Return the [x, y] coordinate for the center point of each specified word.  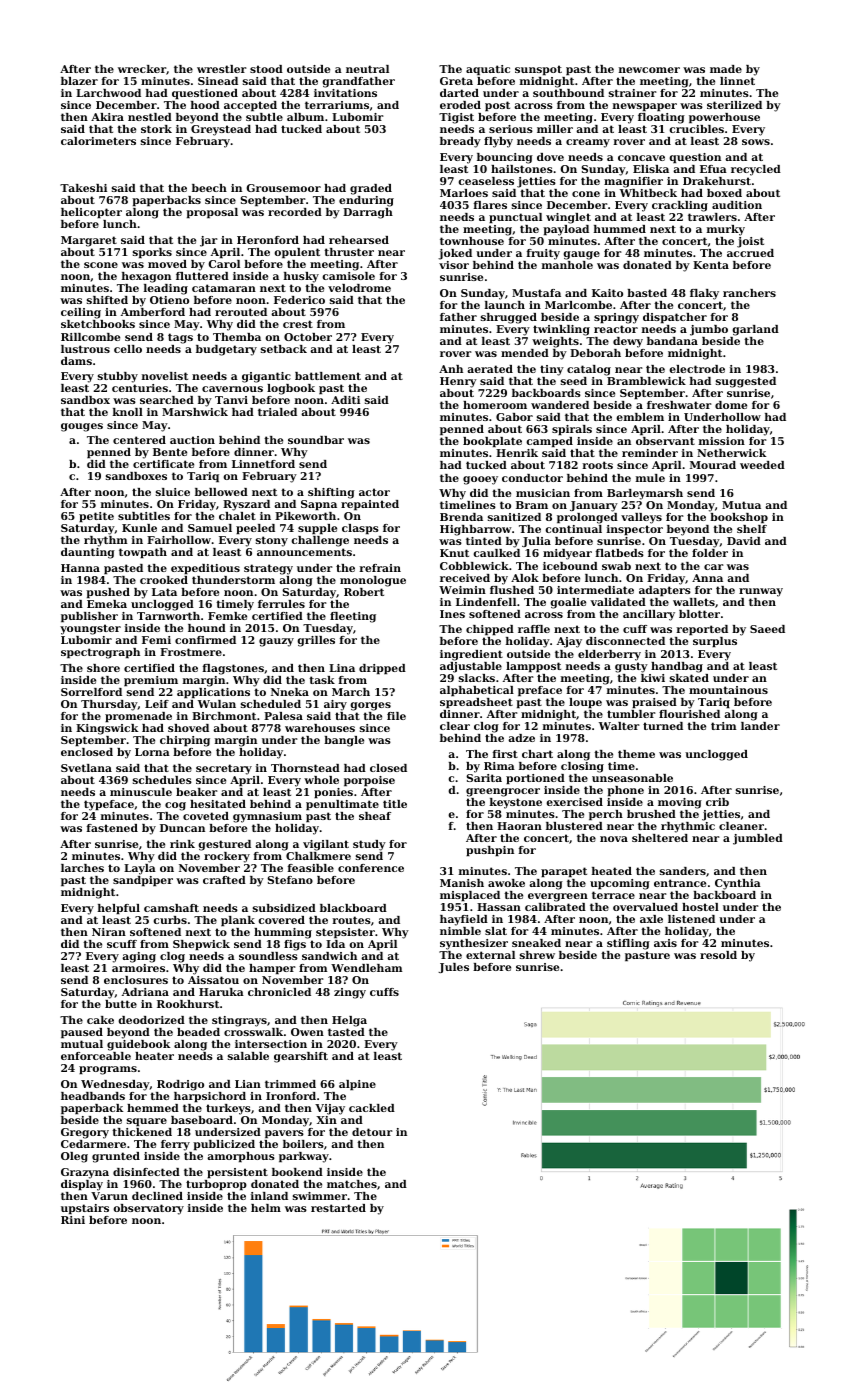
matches [352, 1184]
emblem [640, 417]
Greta [456, 81]
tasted [346, 1032]
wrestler [222, 69]
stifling [628, 944]
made [726, 69]
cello [128, 349]
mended [525, 353]
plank [238, 921]
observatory [148, 1209]
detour [372, 1132]
